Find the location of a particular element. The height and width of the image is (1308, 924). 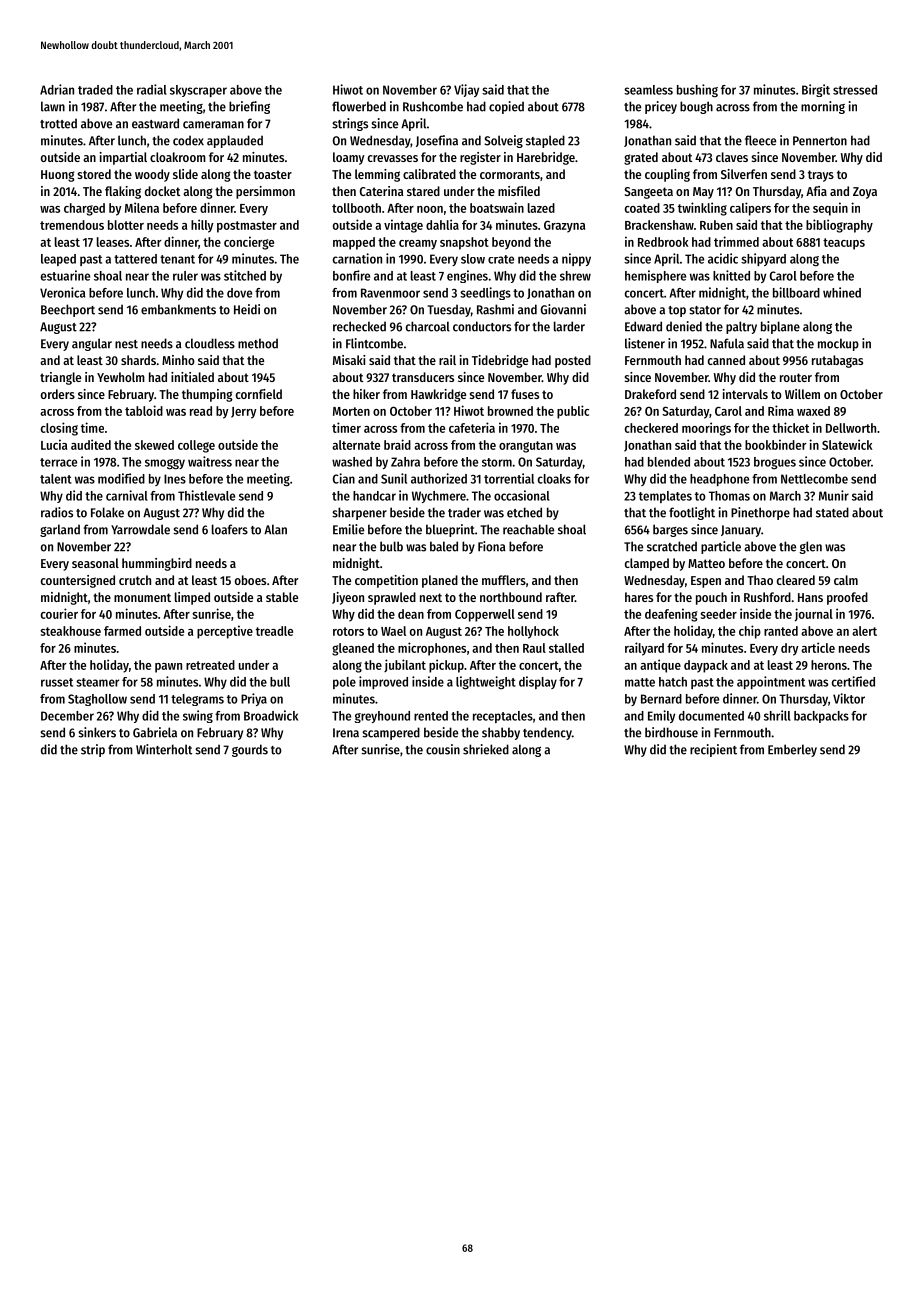

Fiona is located at coordinates (492, 546).
